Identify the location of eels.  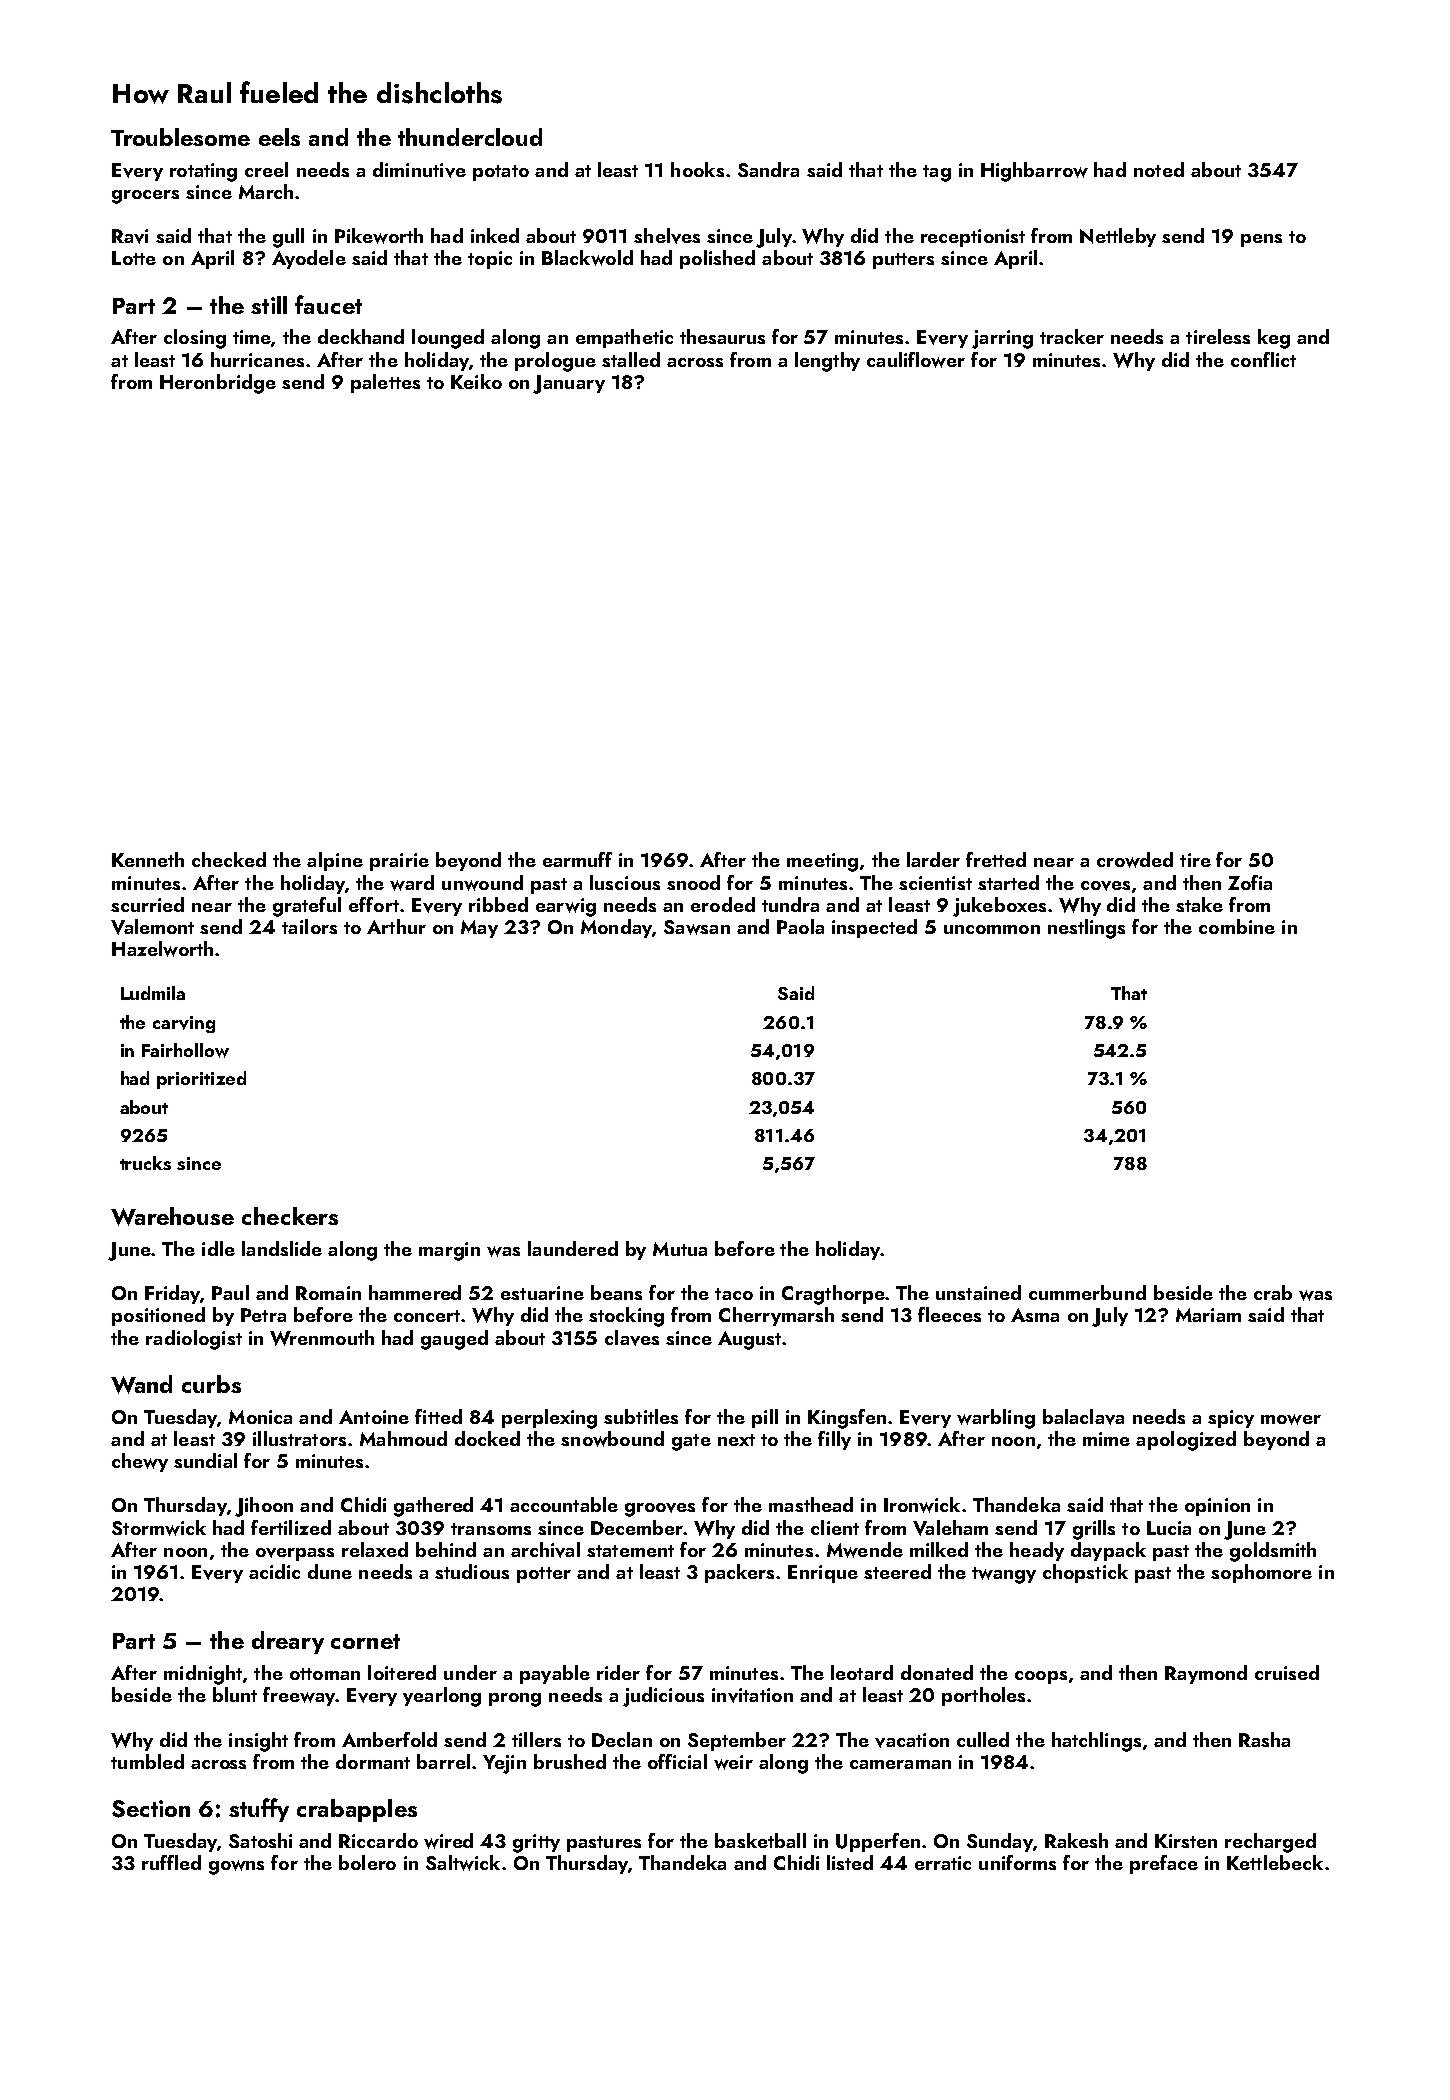
(279, 137).
